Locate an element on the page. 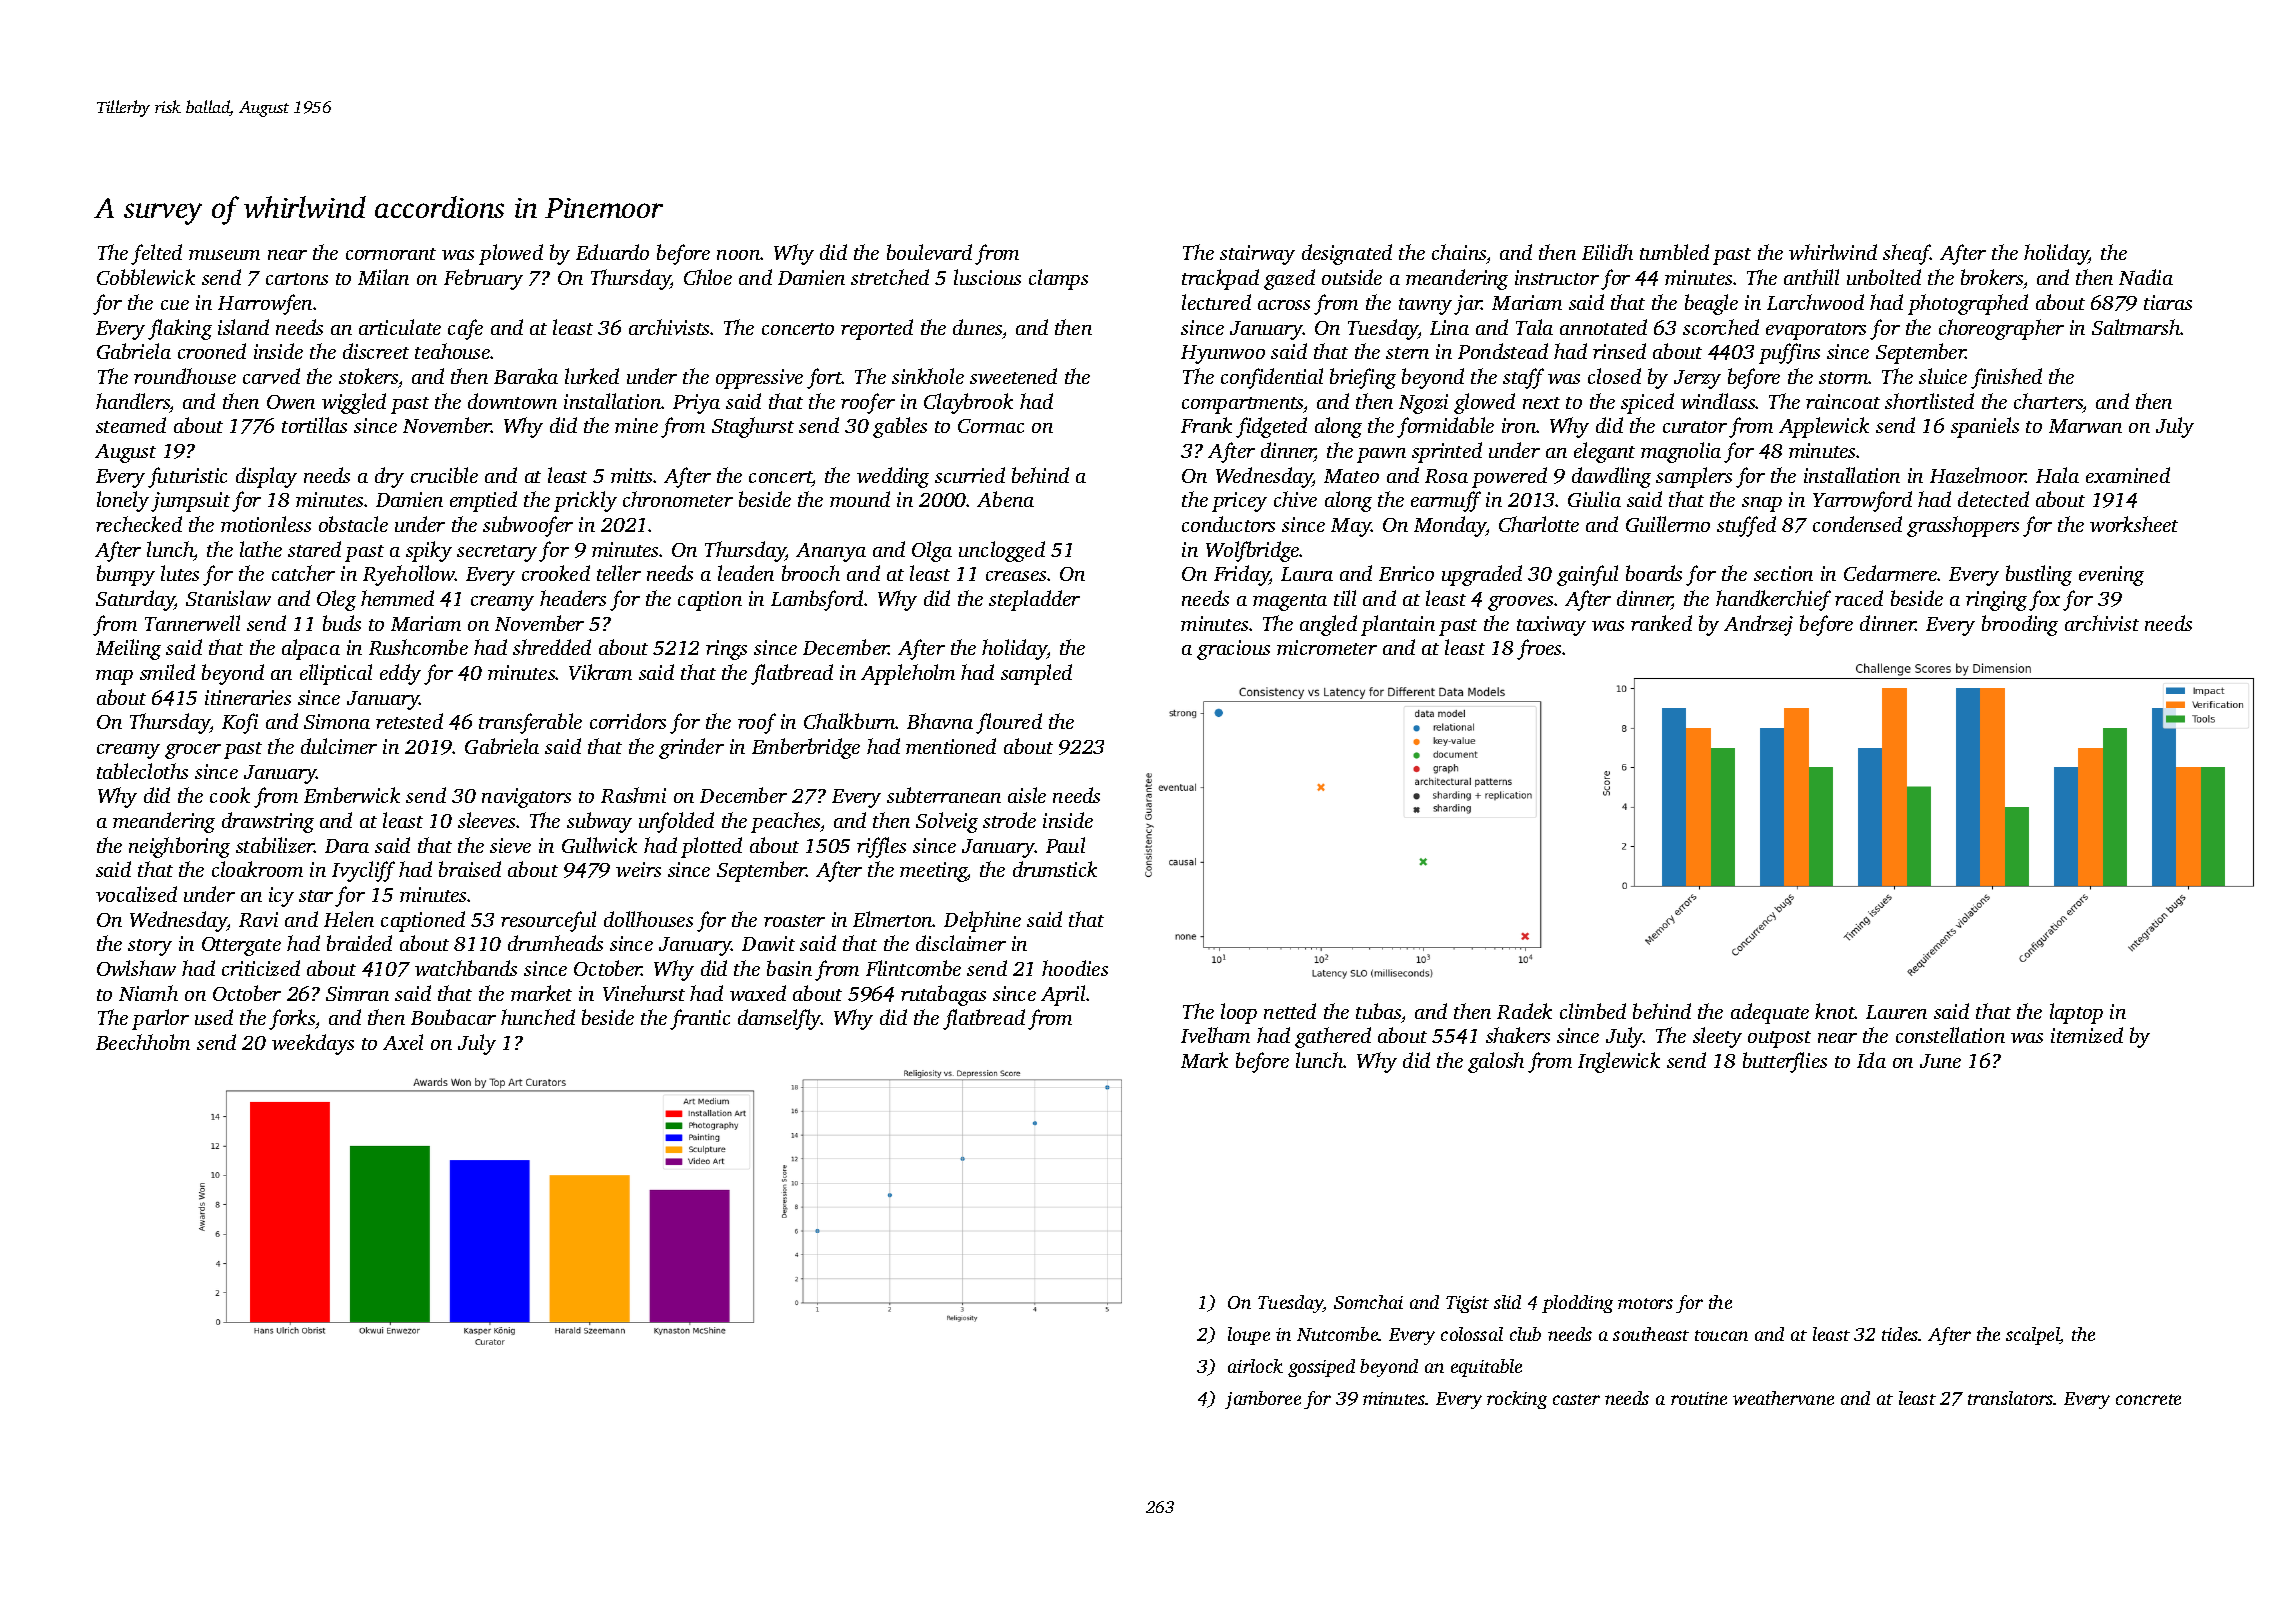  loupe is located at coordinates (1249, 1336).
